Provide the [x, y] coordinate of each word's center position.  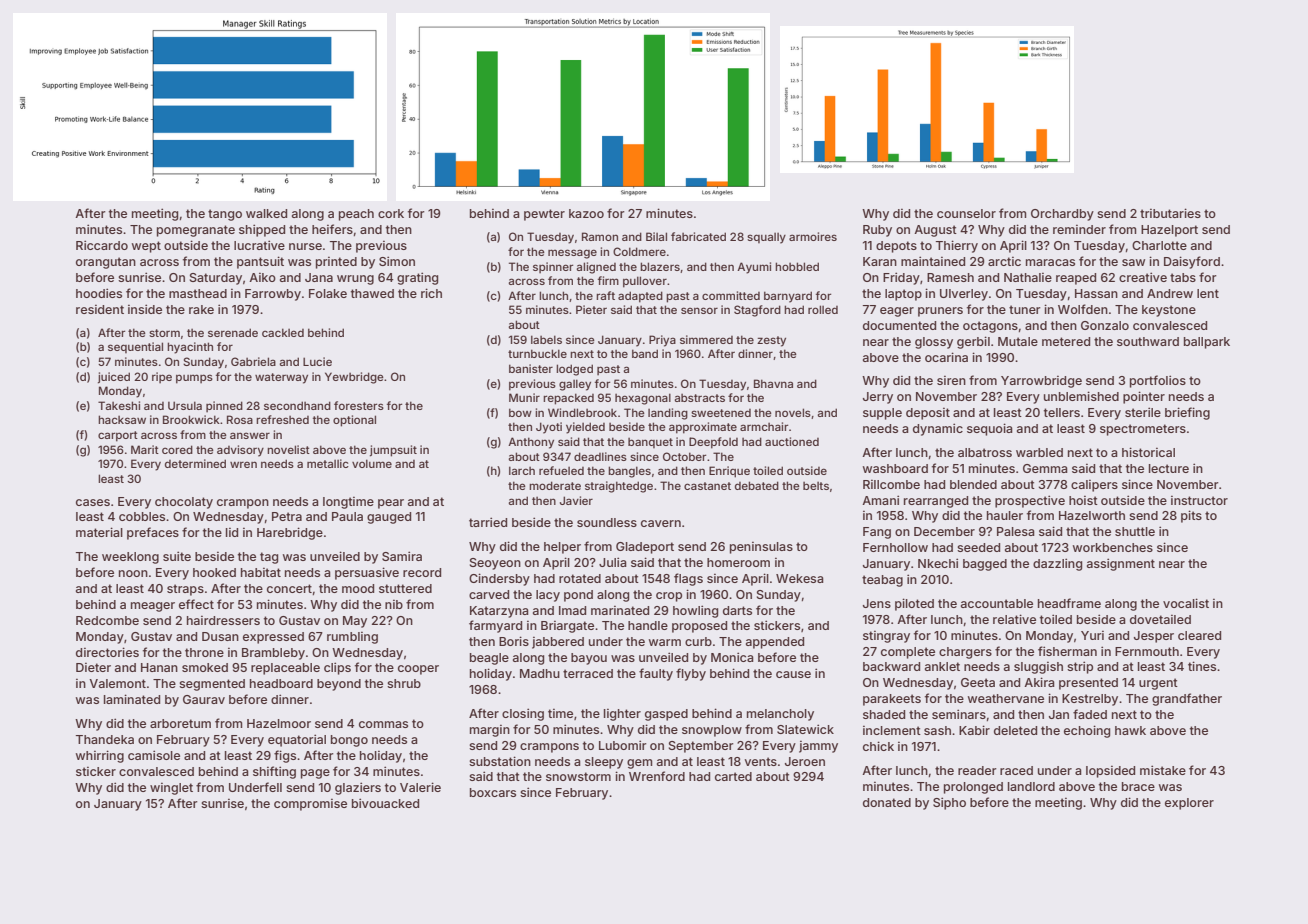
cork [391, 213]
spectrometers [1143, 430]
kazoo [586, 213]
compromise [310, 805]
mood [358, 588]
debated [757, 485]
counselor [966, 213]
